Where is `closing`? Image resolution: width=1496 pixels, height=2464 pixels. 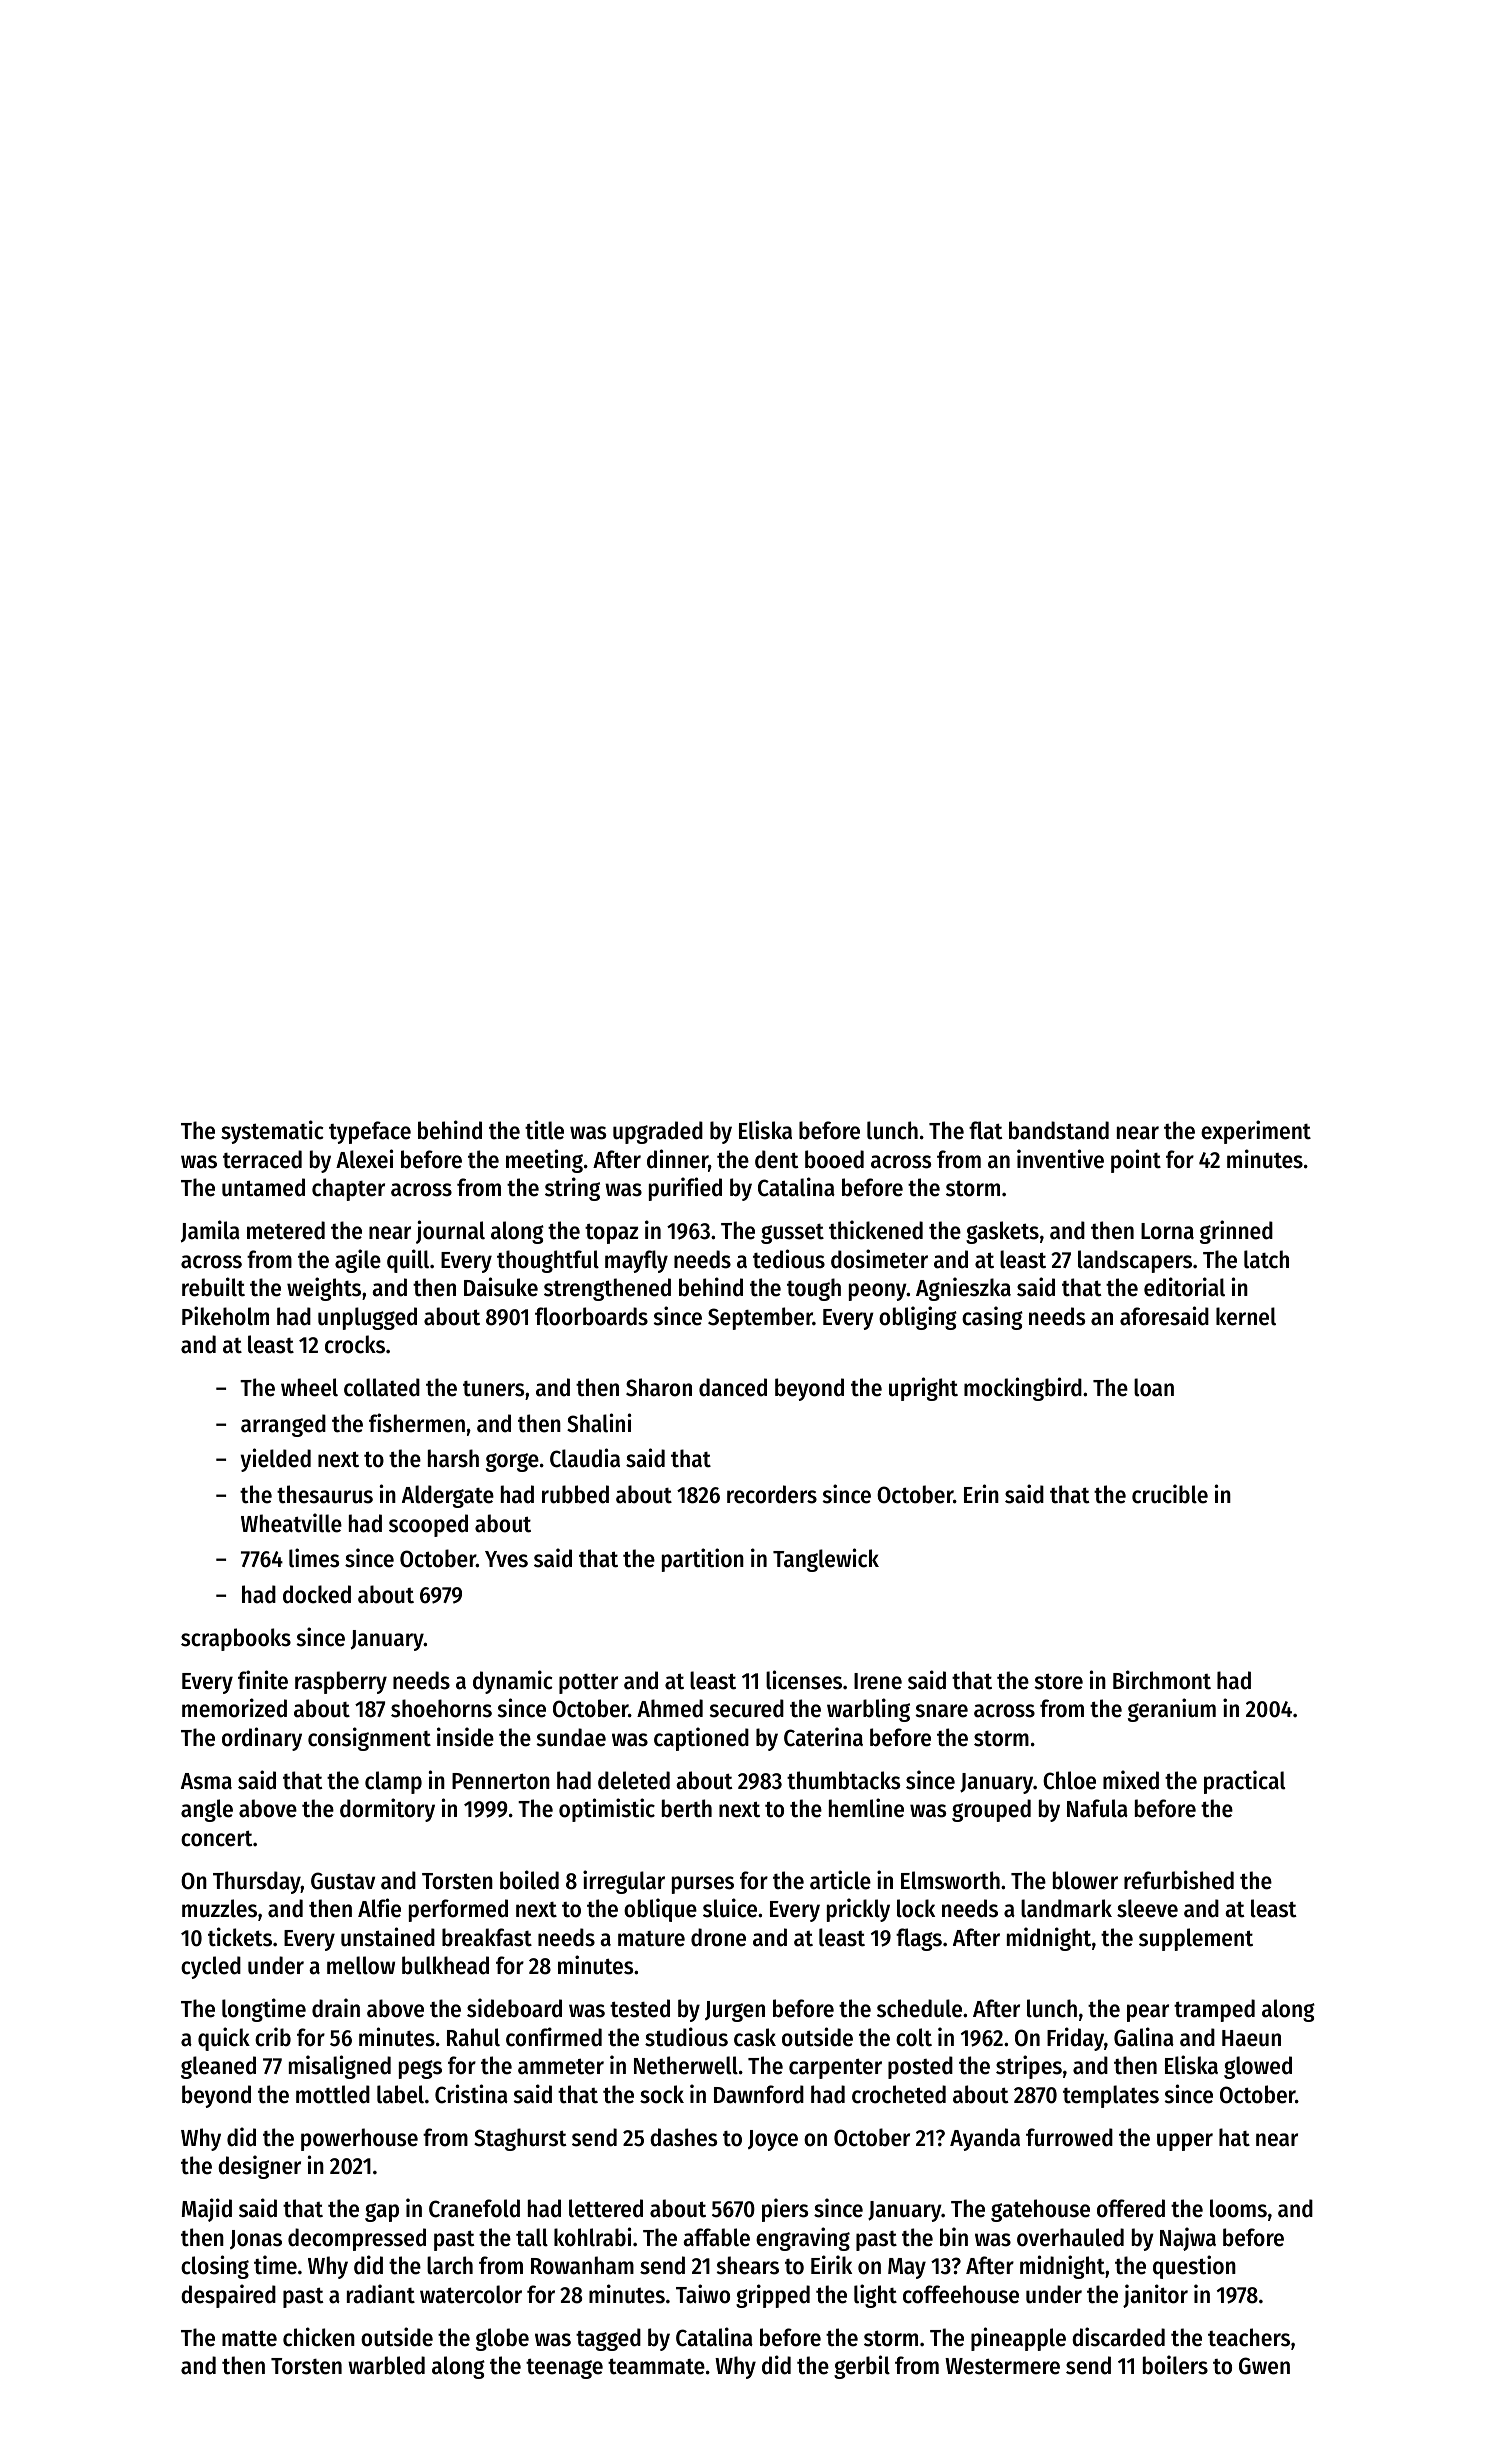
closing is located at coordinates (215, 2267).
